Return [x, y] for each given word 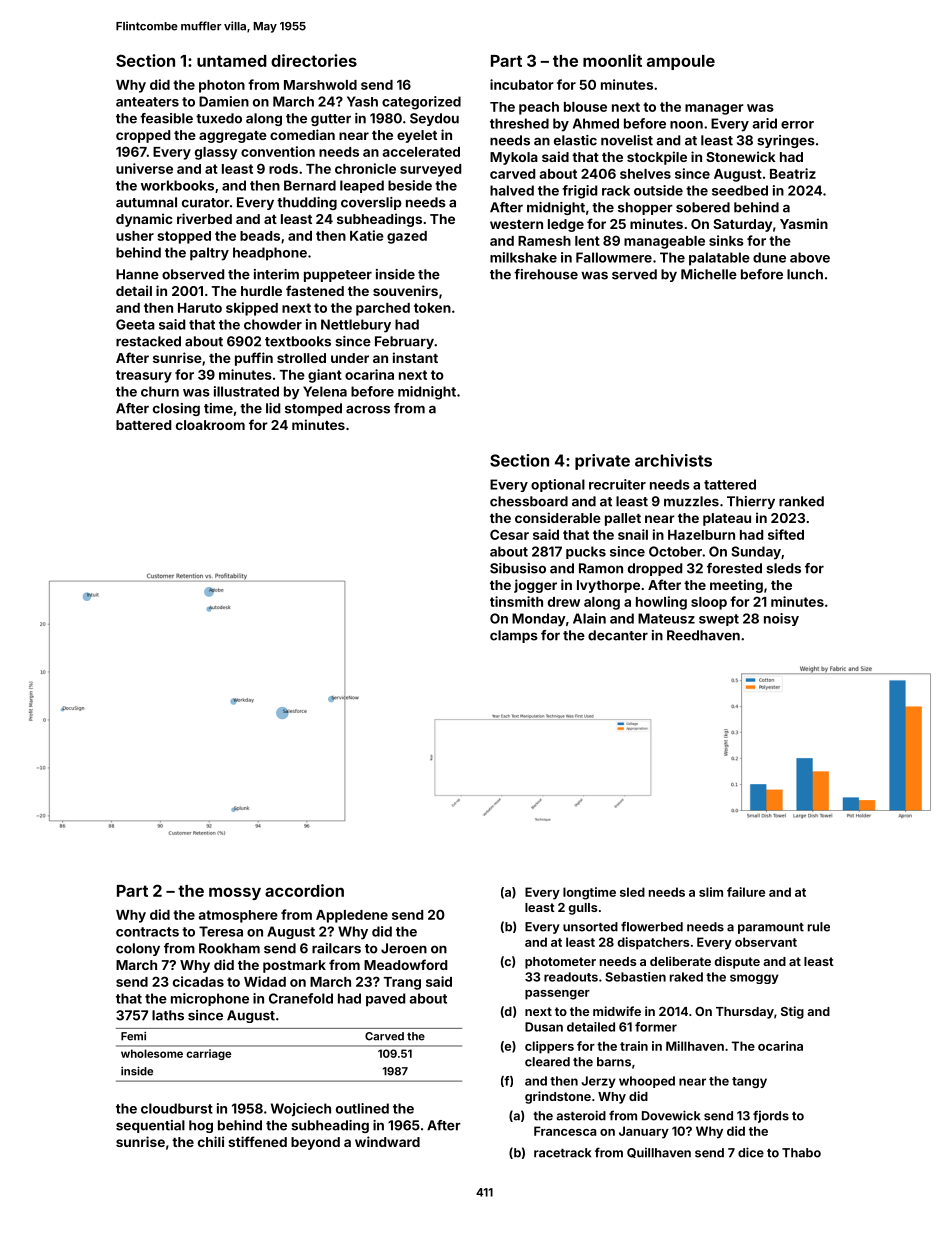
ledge [566, 225]
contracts [147, 932]
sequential [150, 1126]
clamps [514, 636]
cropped [143, 136]
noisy [781, 619]
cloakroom [210, 425]
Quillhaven [659, 1153]
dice [751, 1152]
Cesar [509, 534]
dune [769, 257]
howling [661, 603]
